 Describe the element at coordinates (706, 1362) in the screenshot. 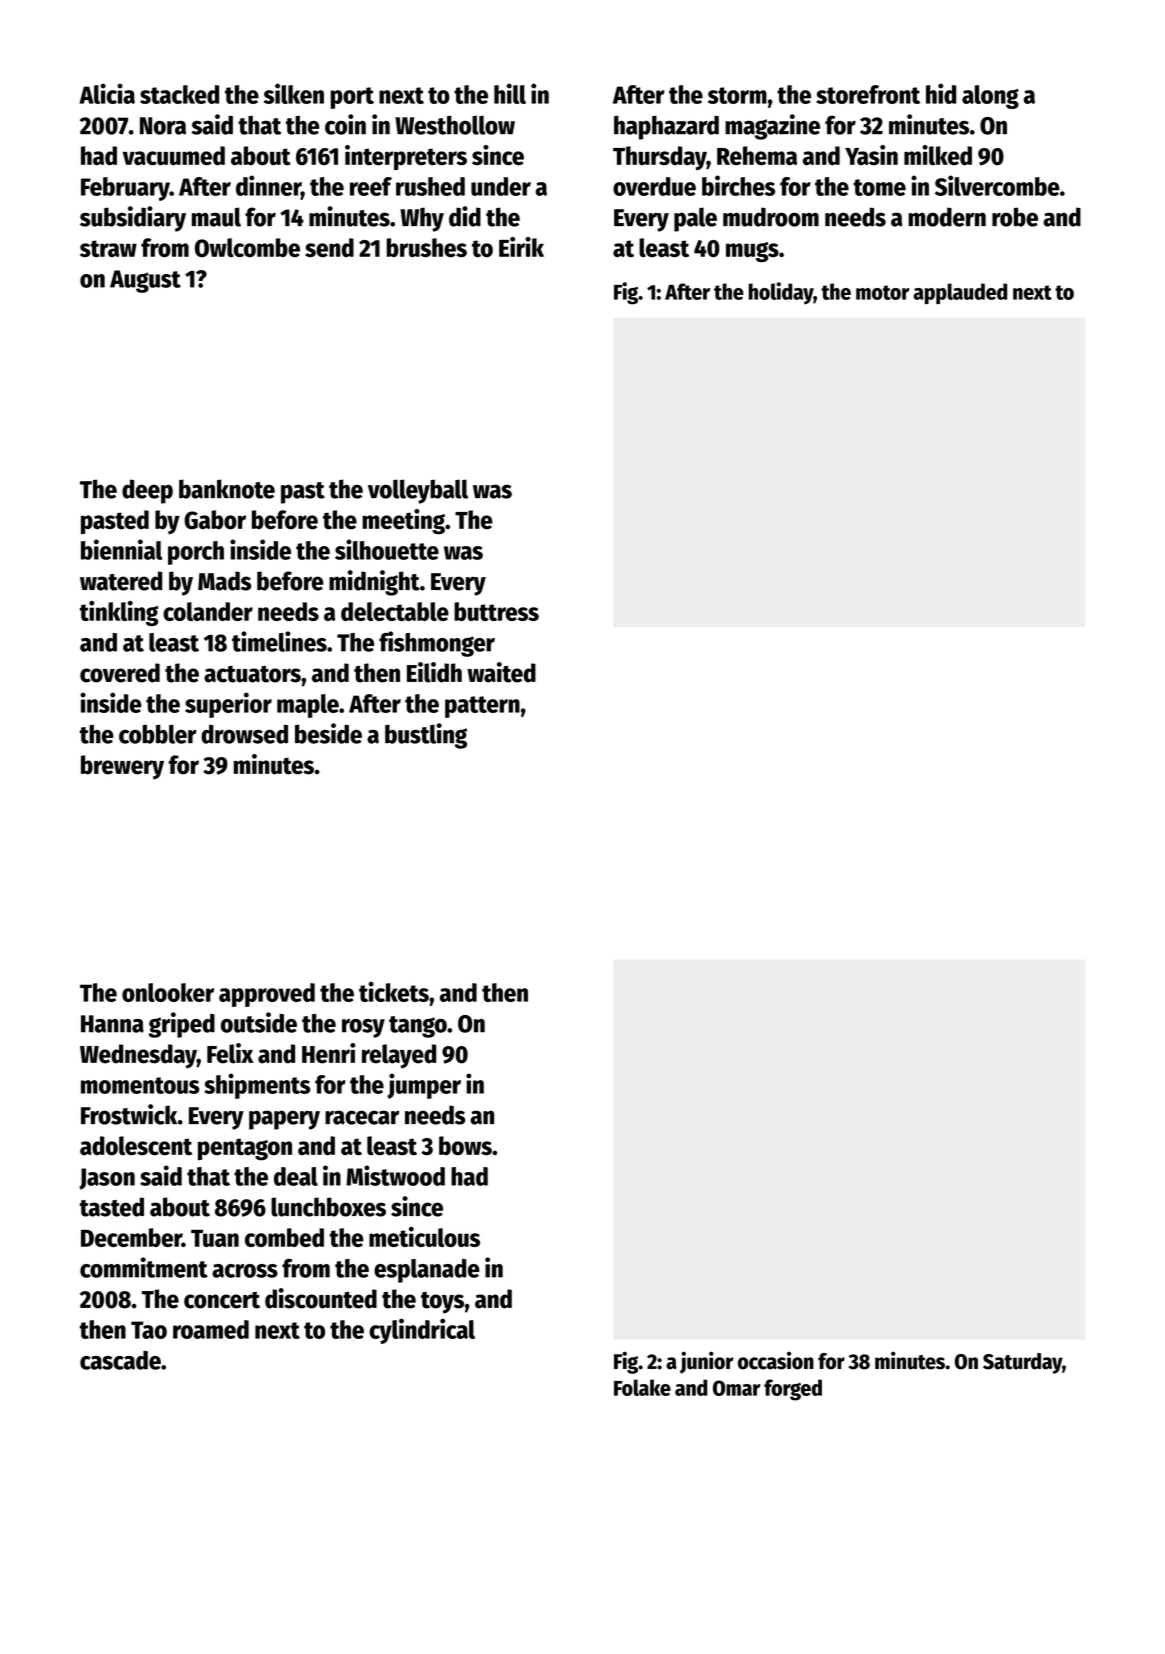

I see `junior` at that location.
